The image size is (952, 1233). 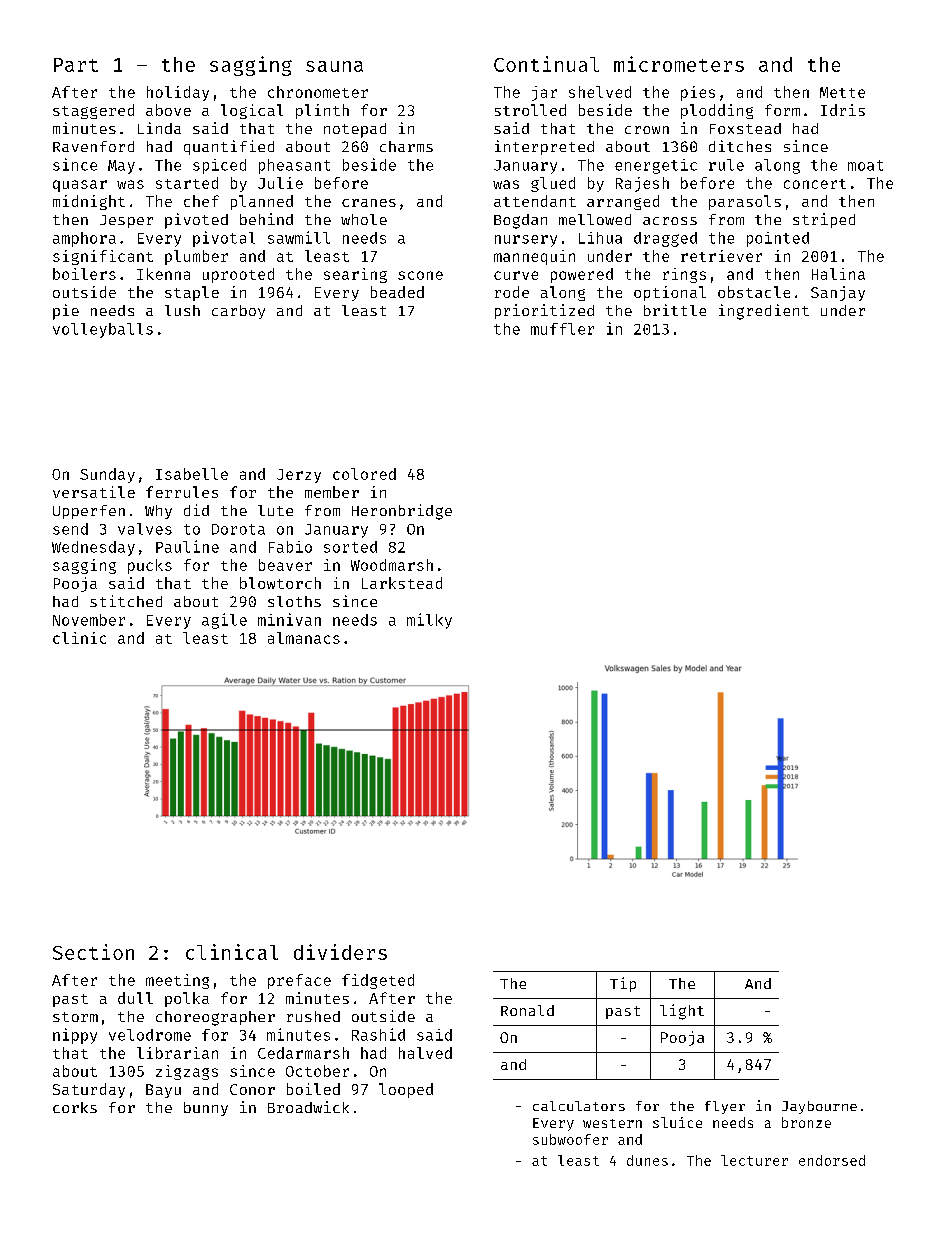 I want to click on glued, so click(x=553, y=184).
